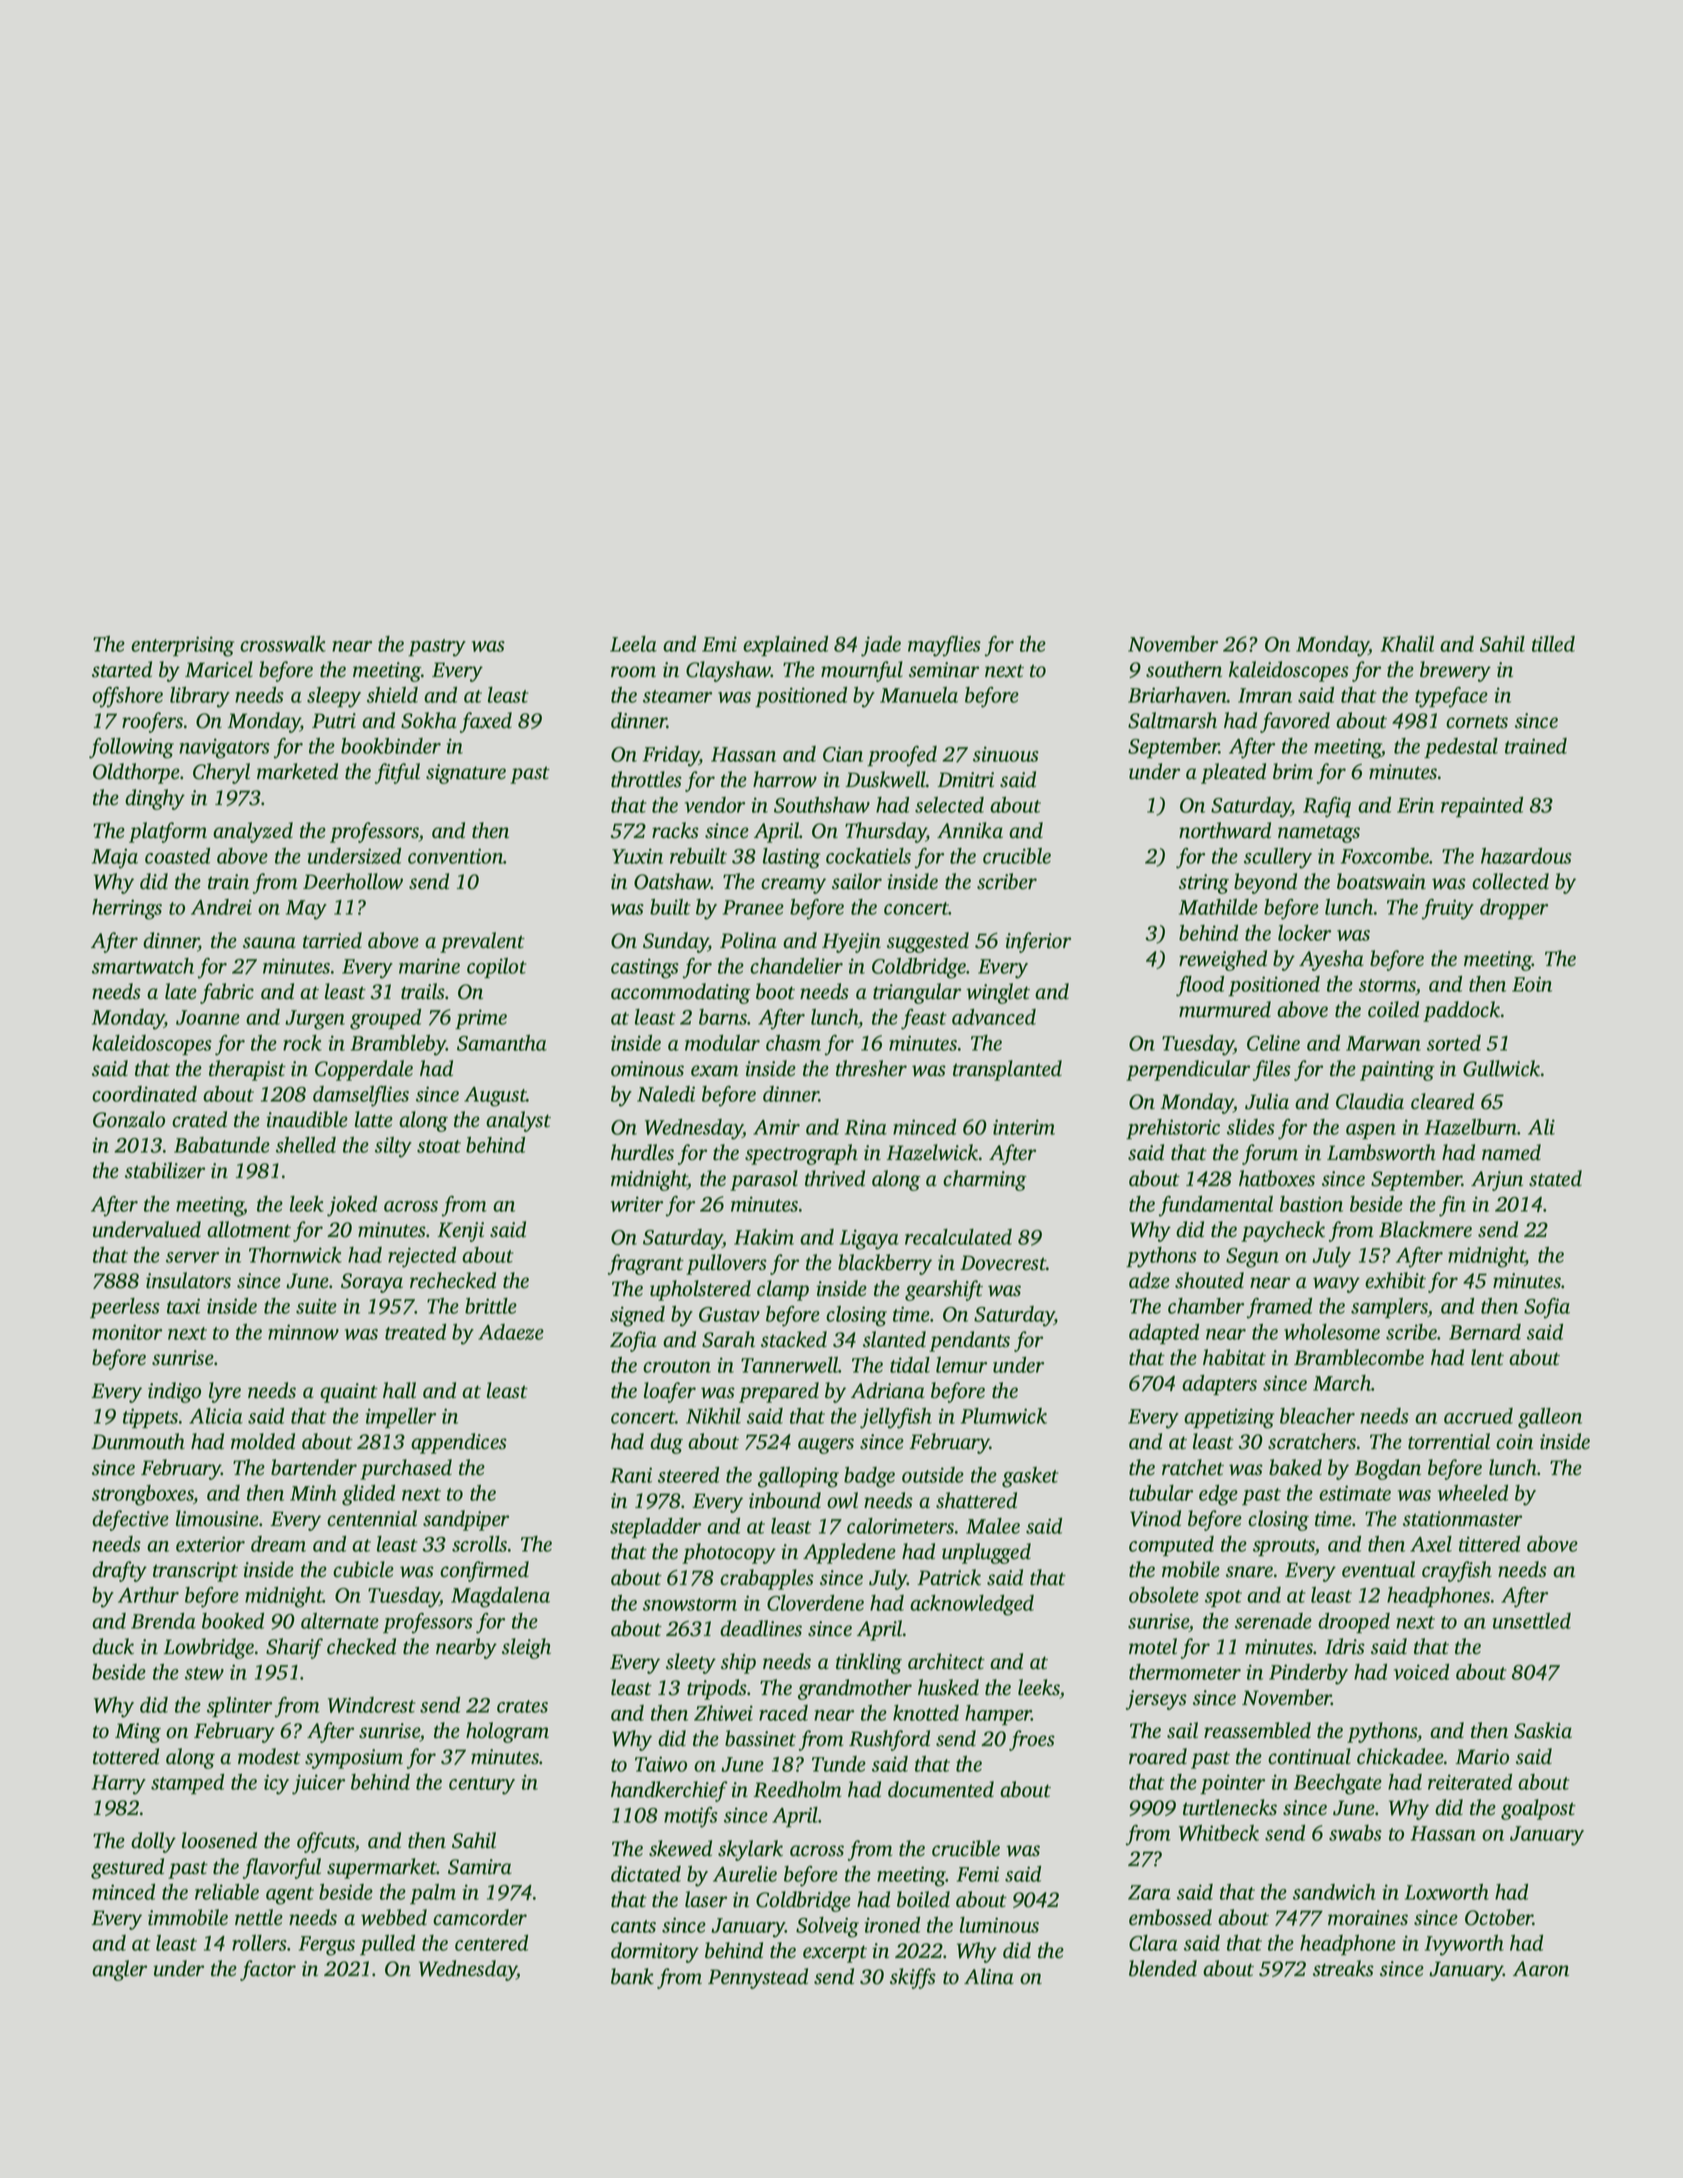 This document has width=1683, height=2178. What do you see at coordinates (793, 1043) in the document?
I see `chasm` at bounding box center [793, 1043].
